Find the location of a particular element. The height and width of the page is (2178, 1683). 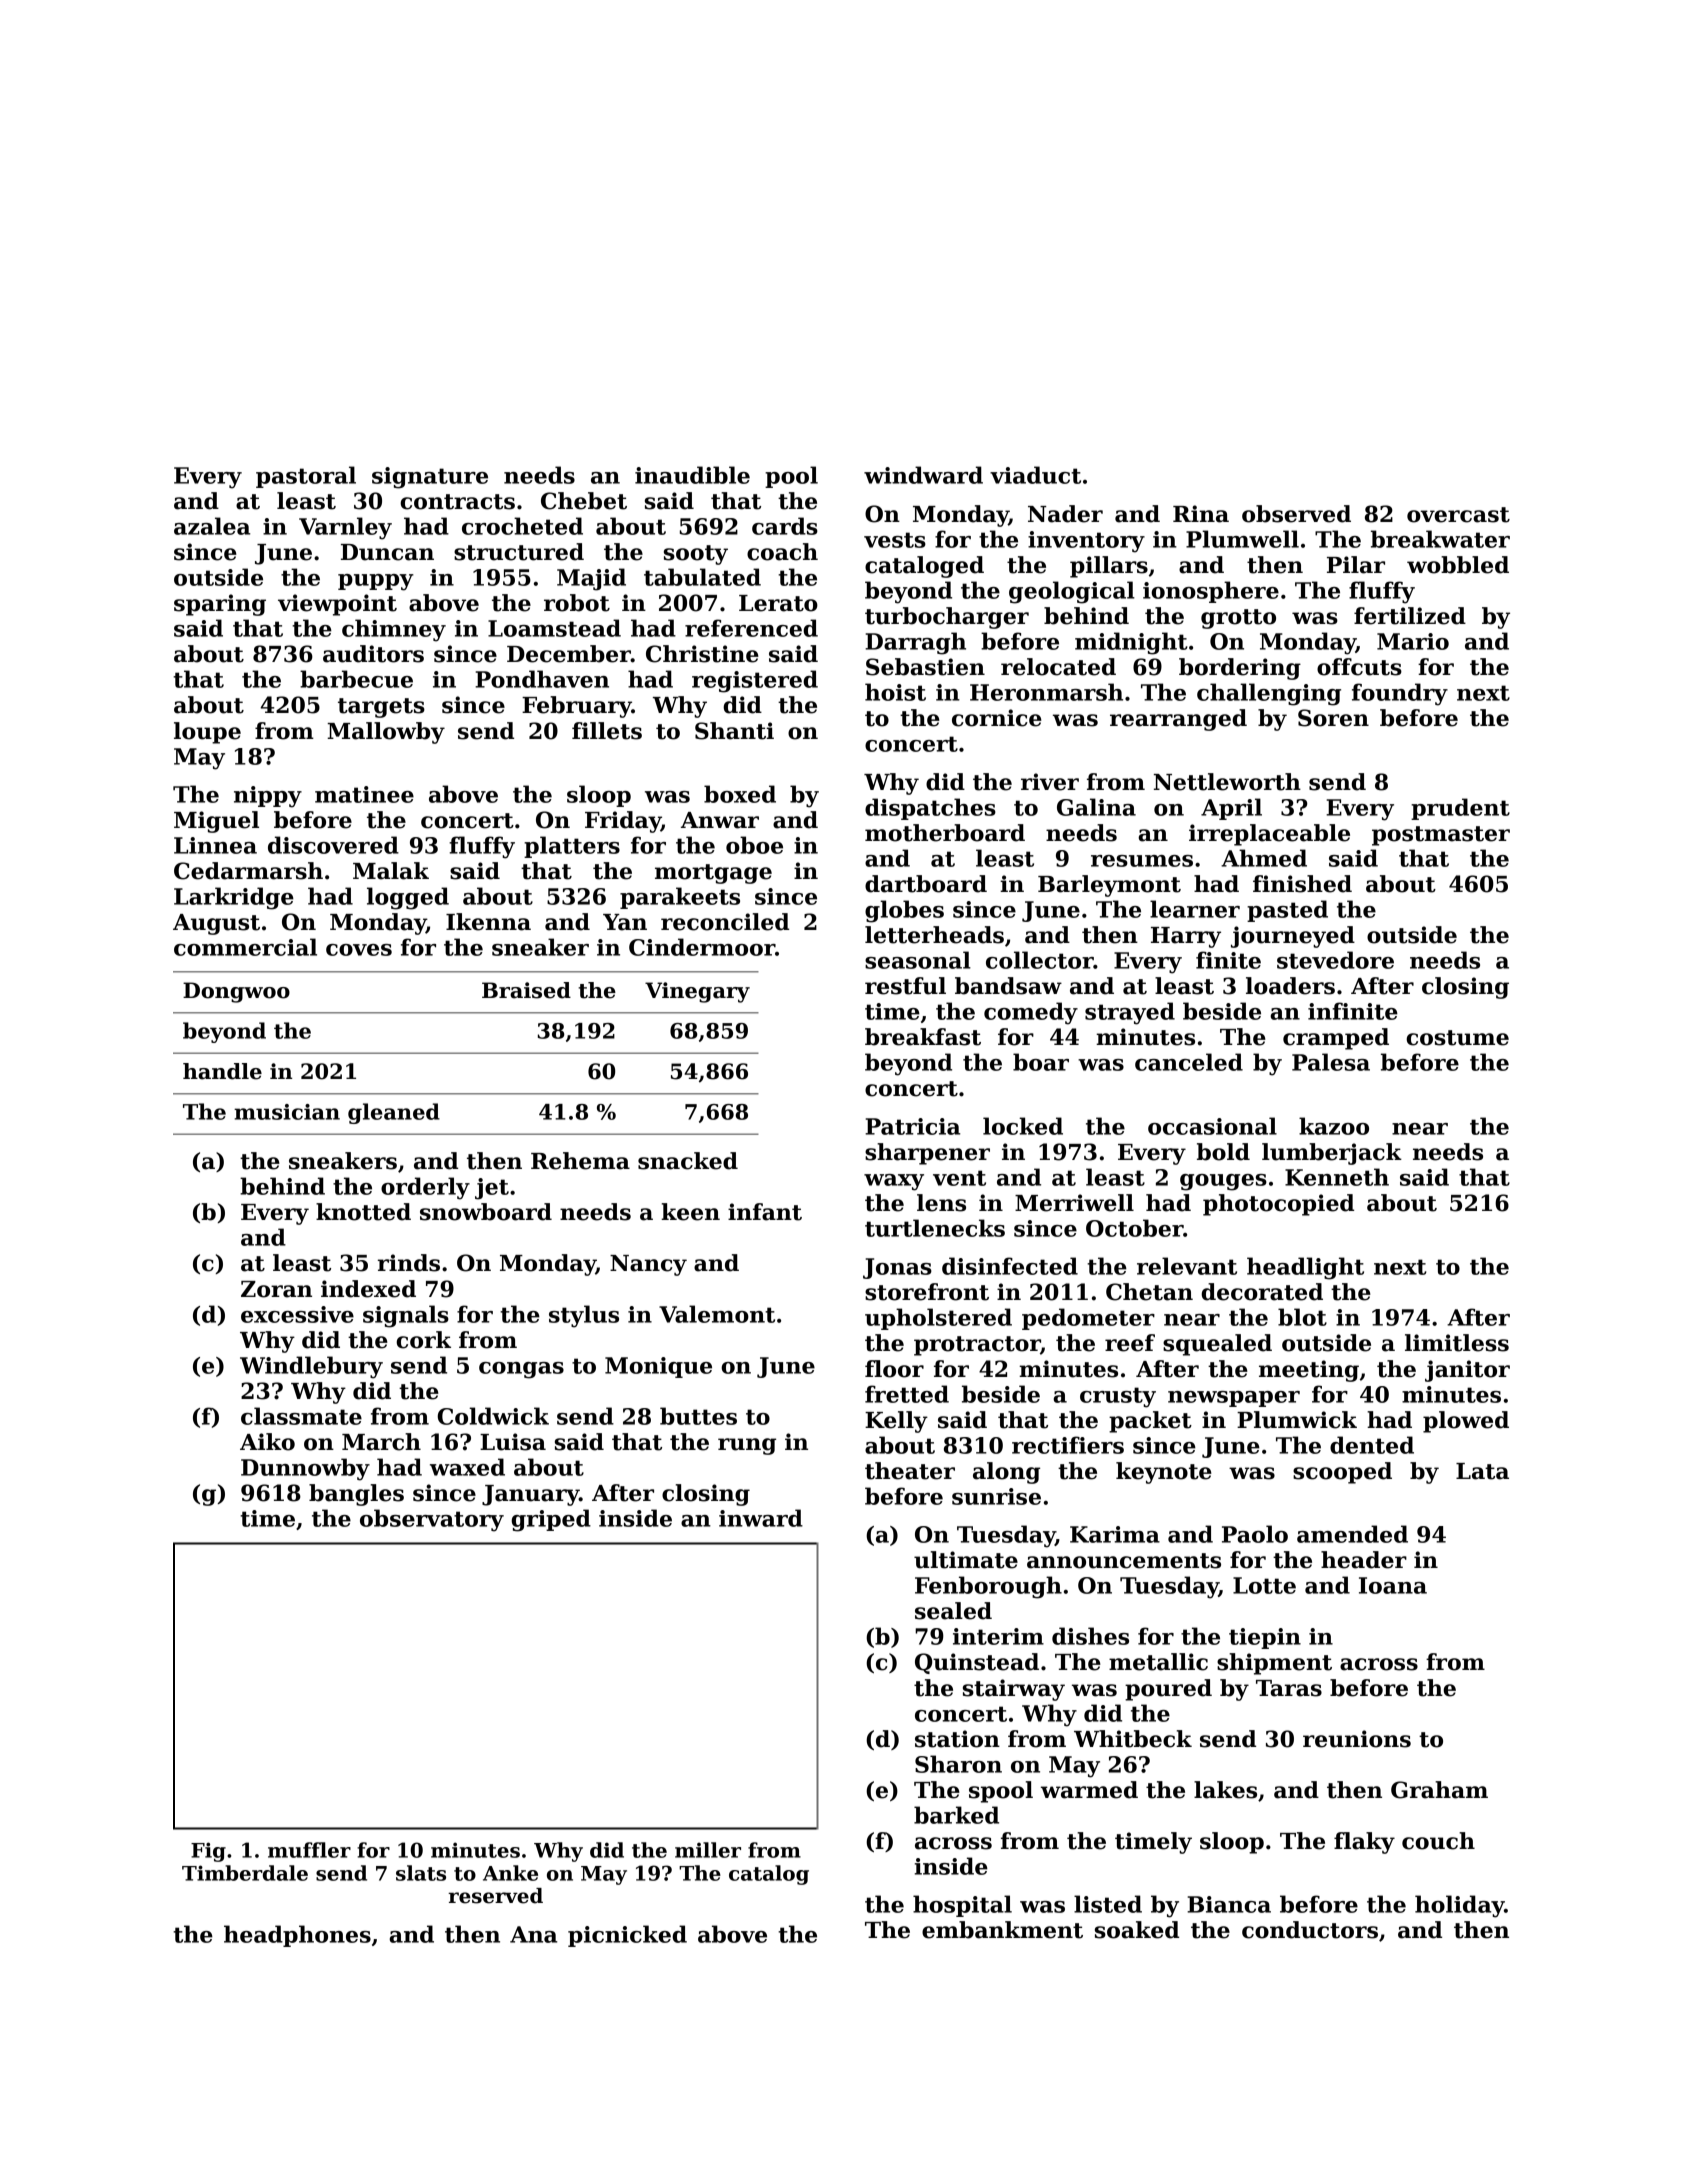

Zoran is located at coordinates (276, 1289).
